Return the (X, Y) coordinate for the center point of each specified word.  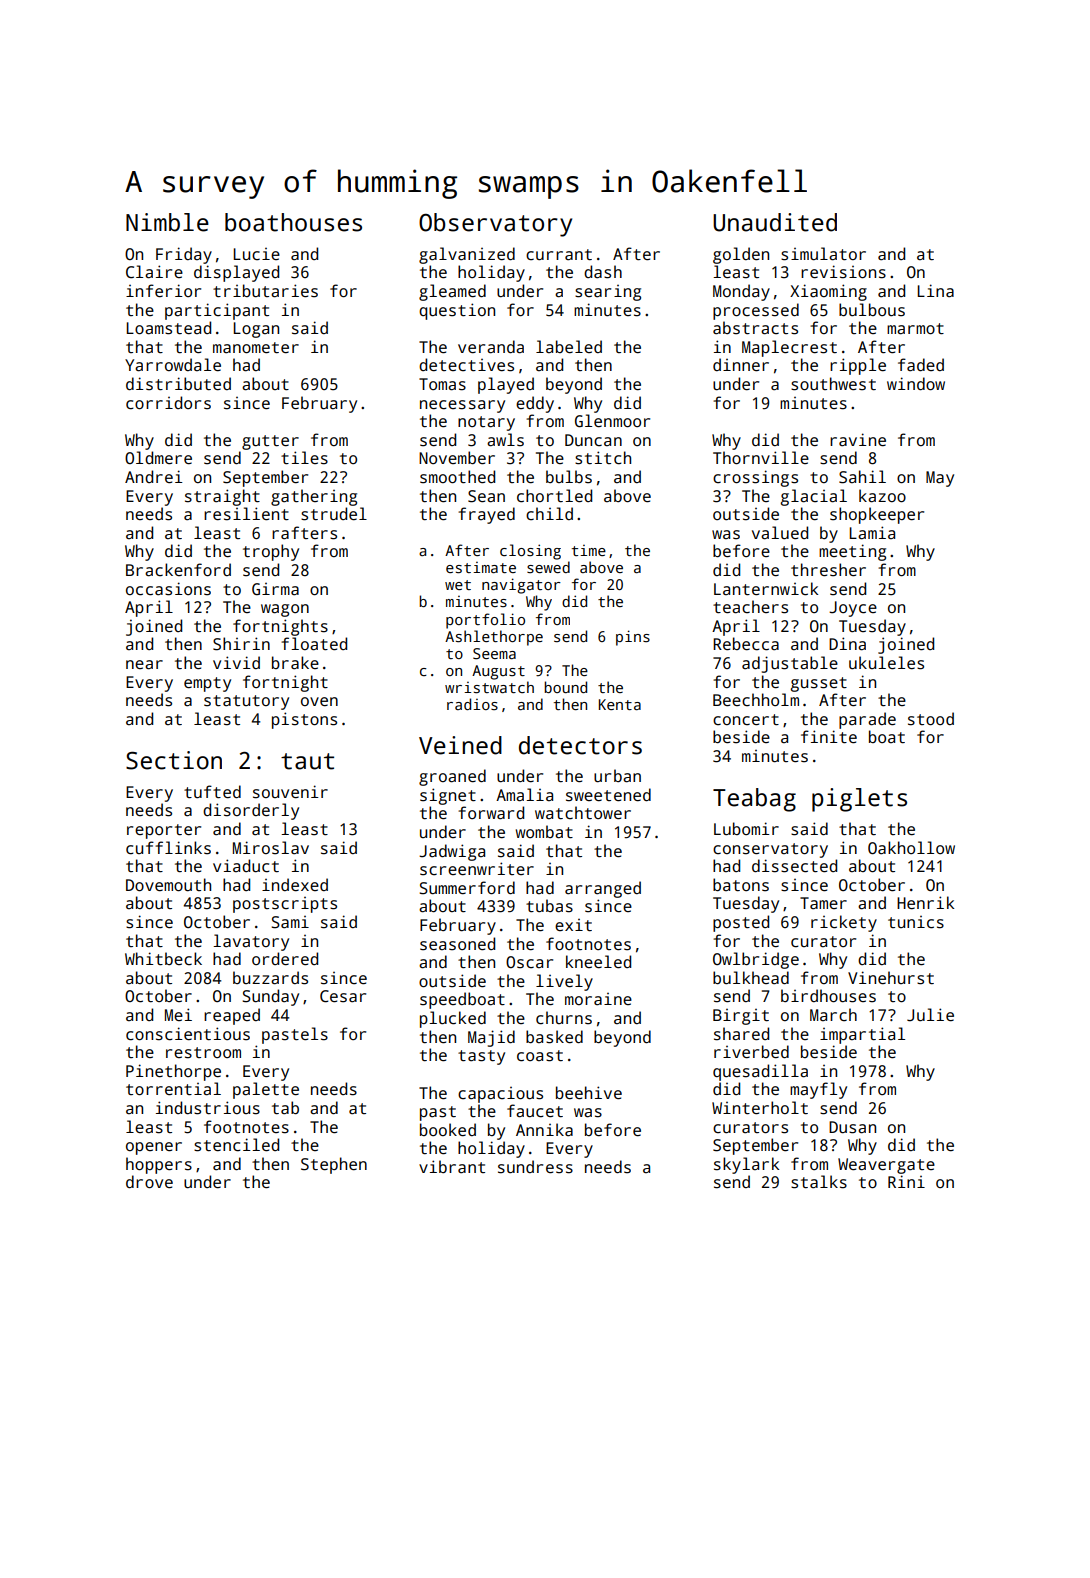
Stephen (334, 1165)
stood (931, 719)
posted (741, 923)
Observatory (495, 225)
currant (559, 255)
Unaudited (775, 222)
